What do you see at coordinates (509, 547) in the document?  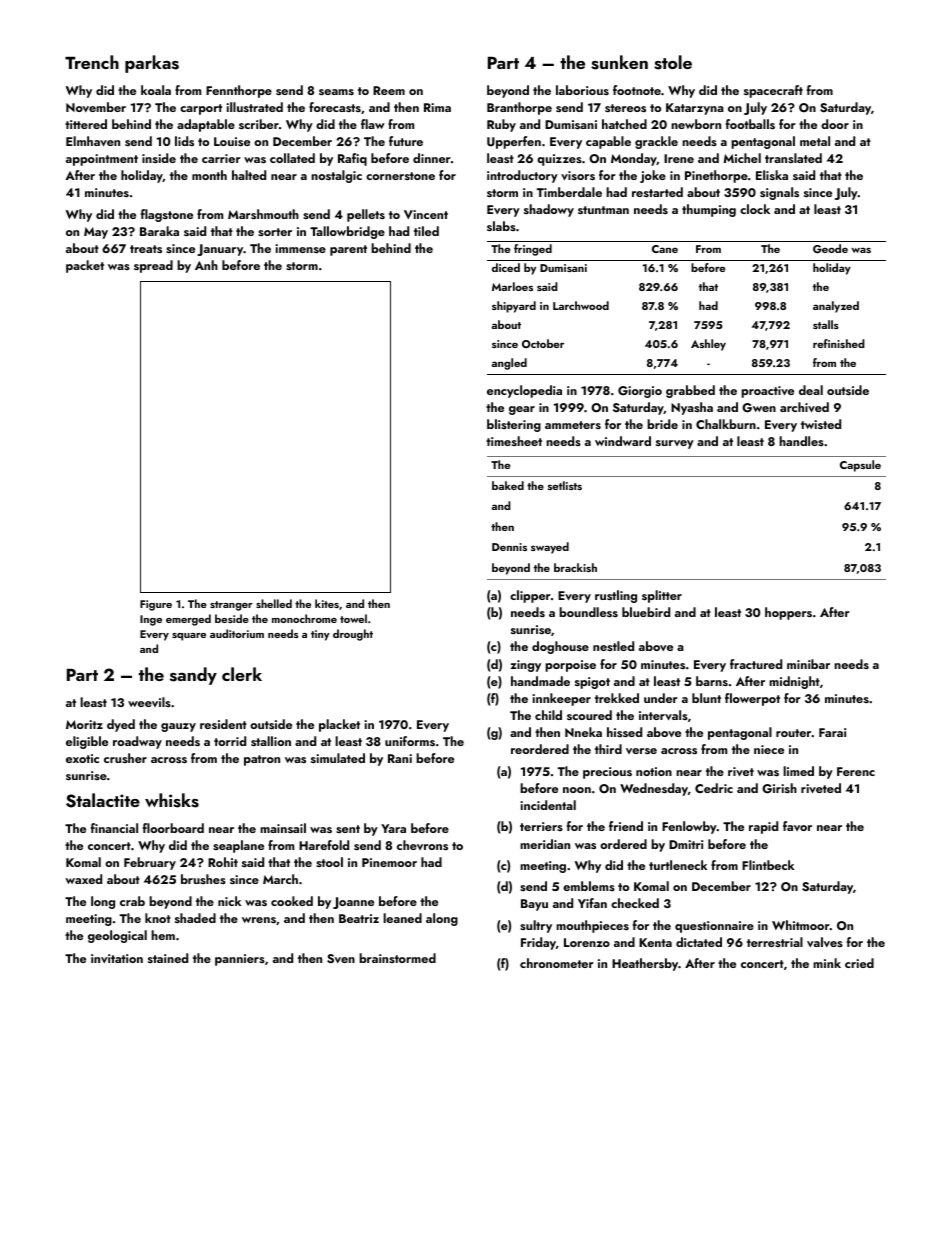 I see `Dennis` at bounding box center [509, 547].
